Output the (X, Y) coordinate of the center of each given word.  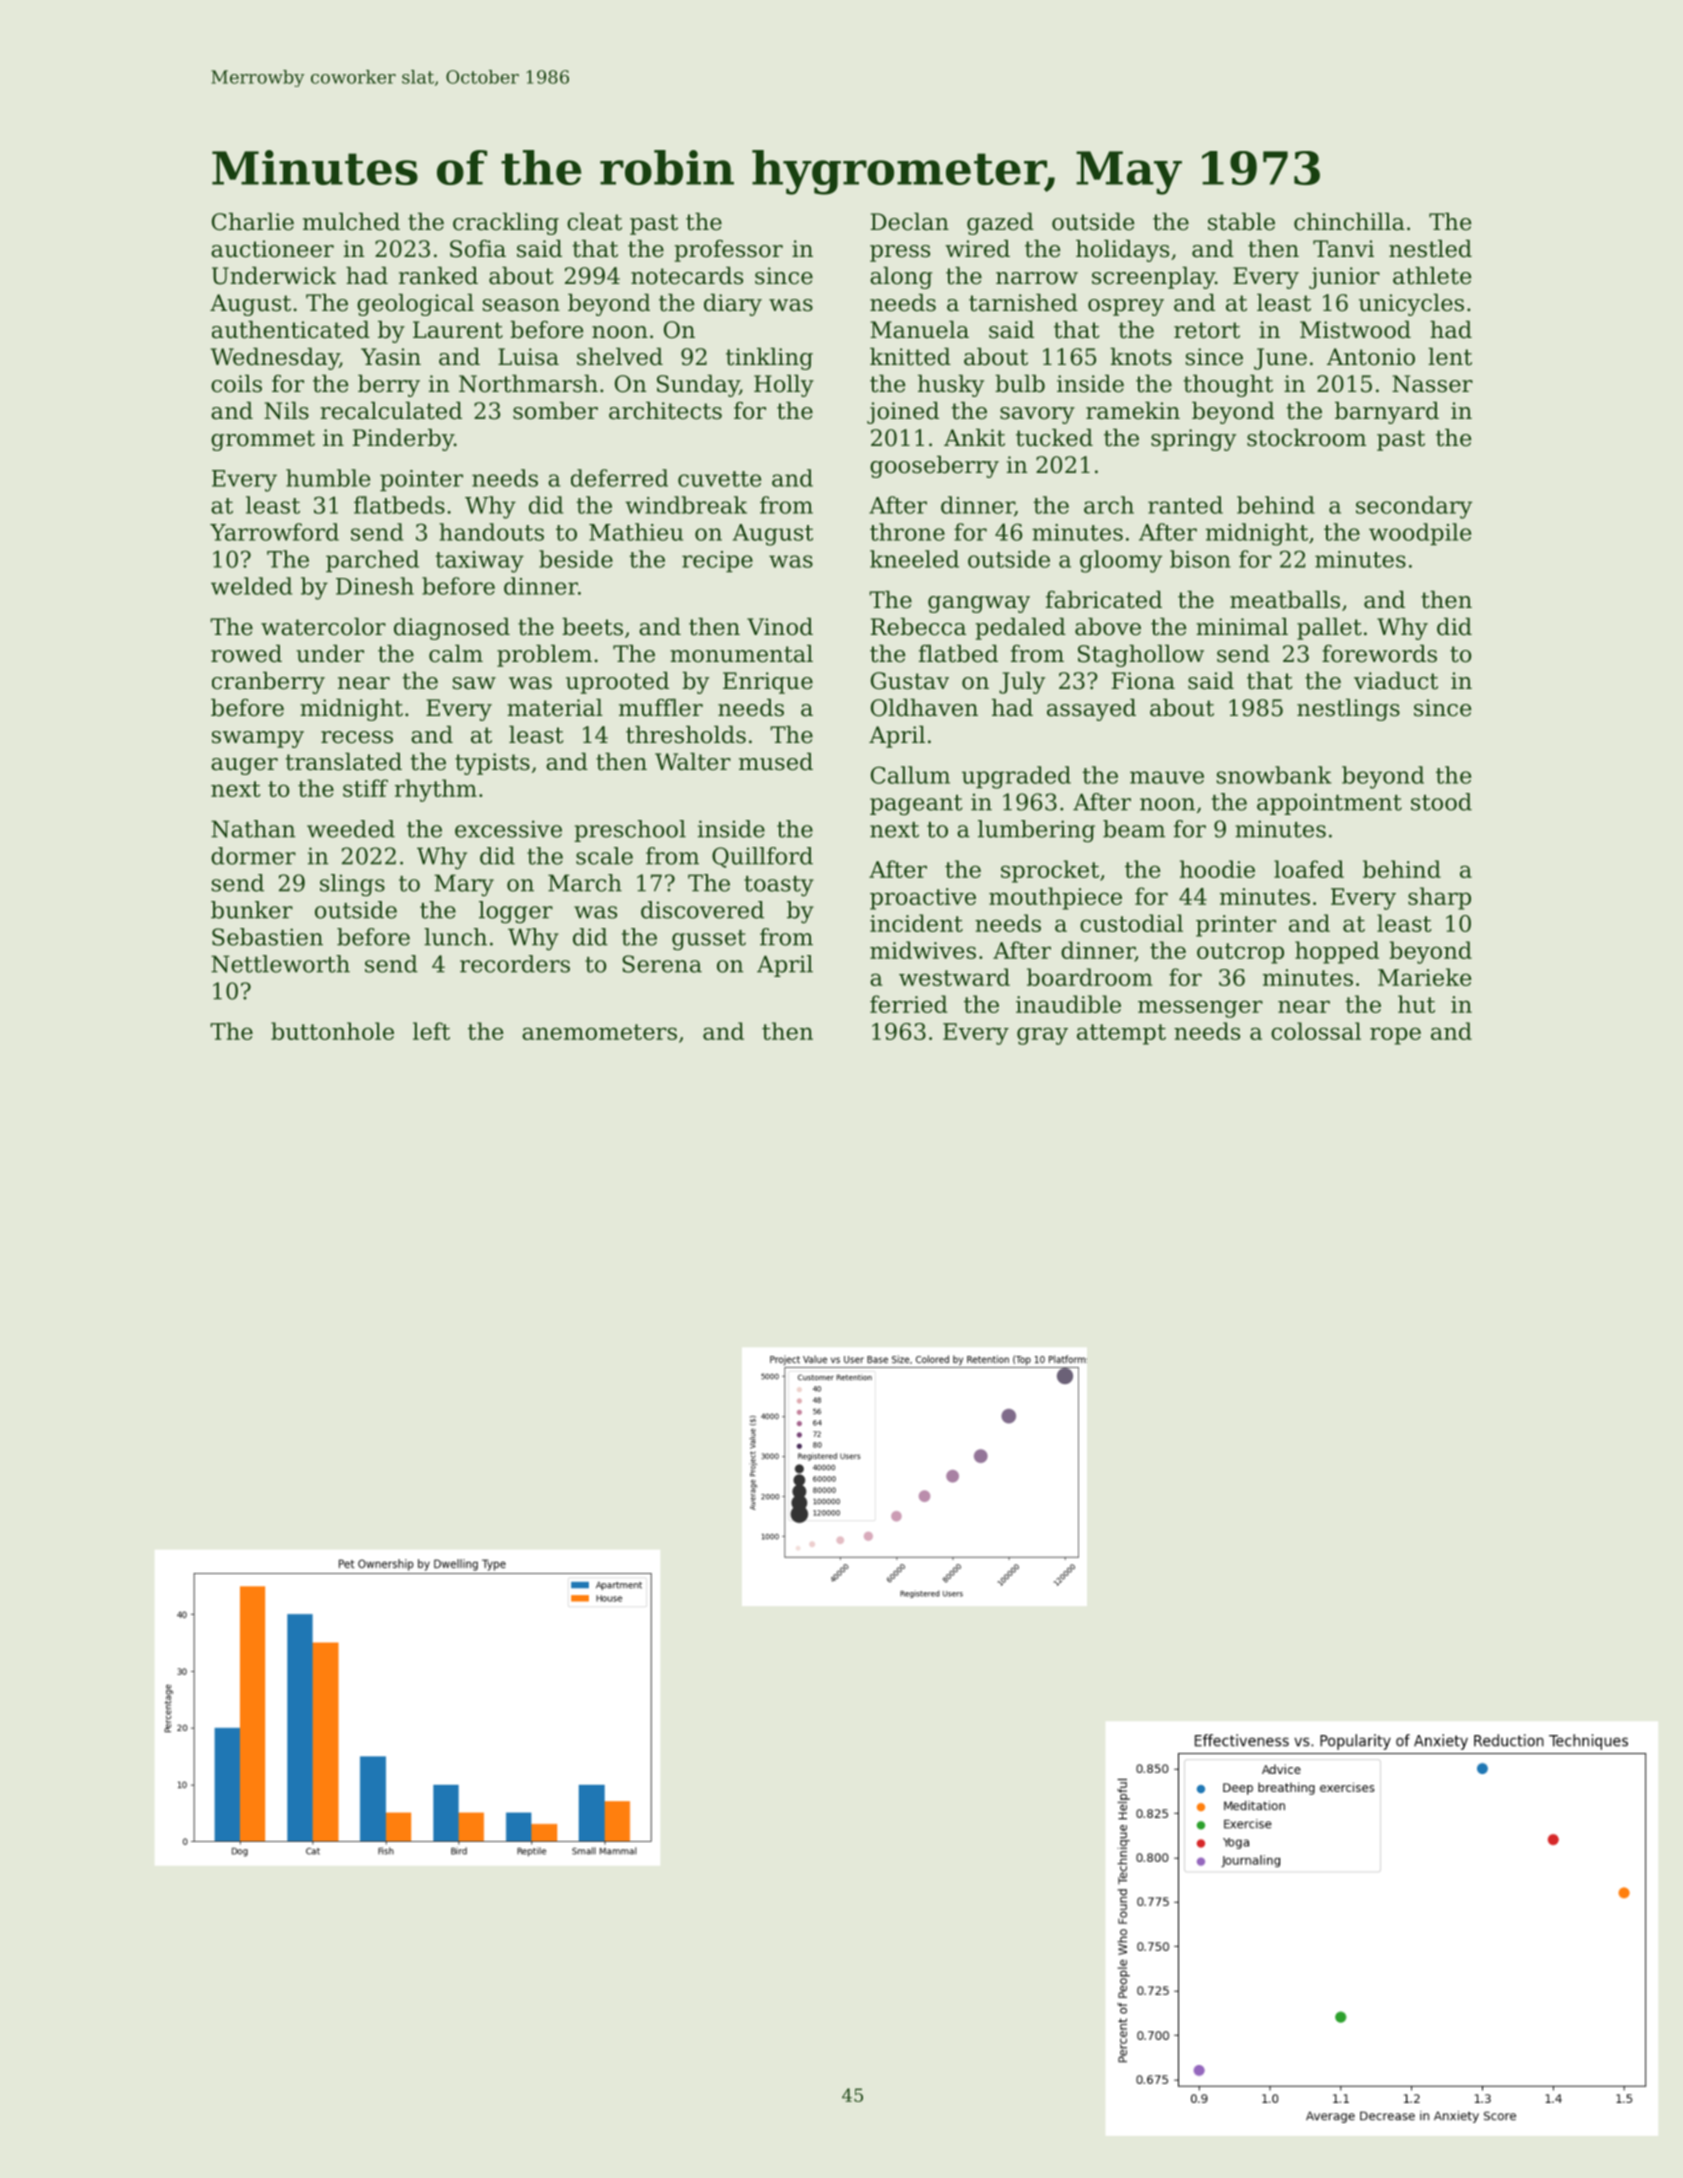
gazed (1000, 224)
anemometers (599, 1032)
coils (236, 384)
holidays (1122, 251)
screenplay (1153, 278)
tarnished (1023, 303)
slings (352, 885)
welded (251, 586)
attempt (1121, 1034)
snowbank (1274, 775)
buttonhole (332, 1031)
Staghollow (1141, 656)
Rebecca (918, 627)
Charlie (253, 222)
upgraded (1016, 777)
